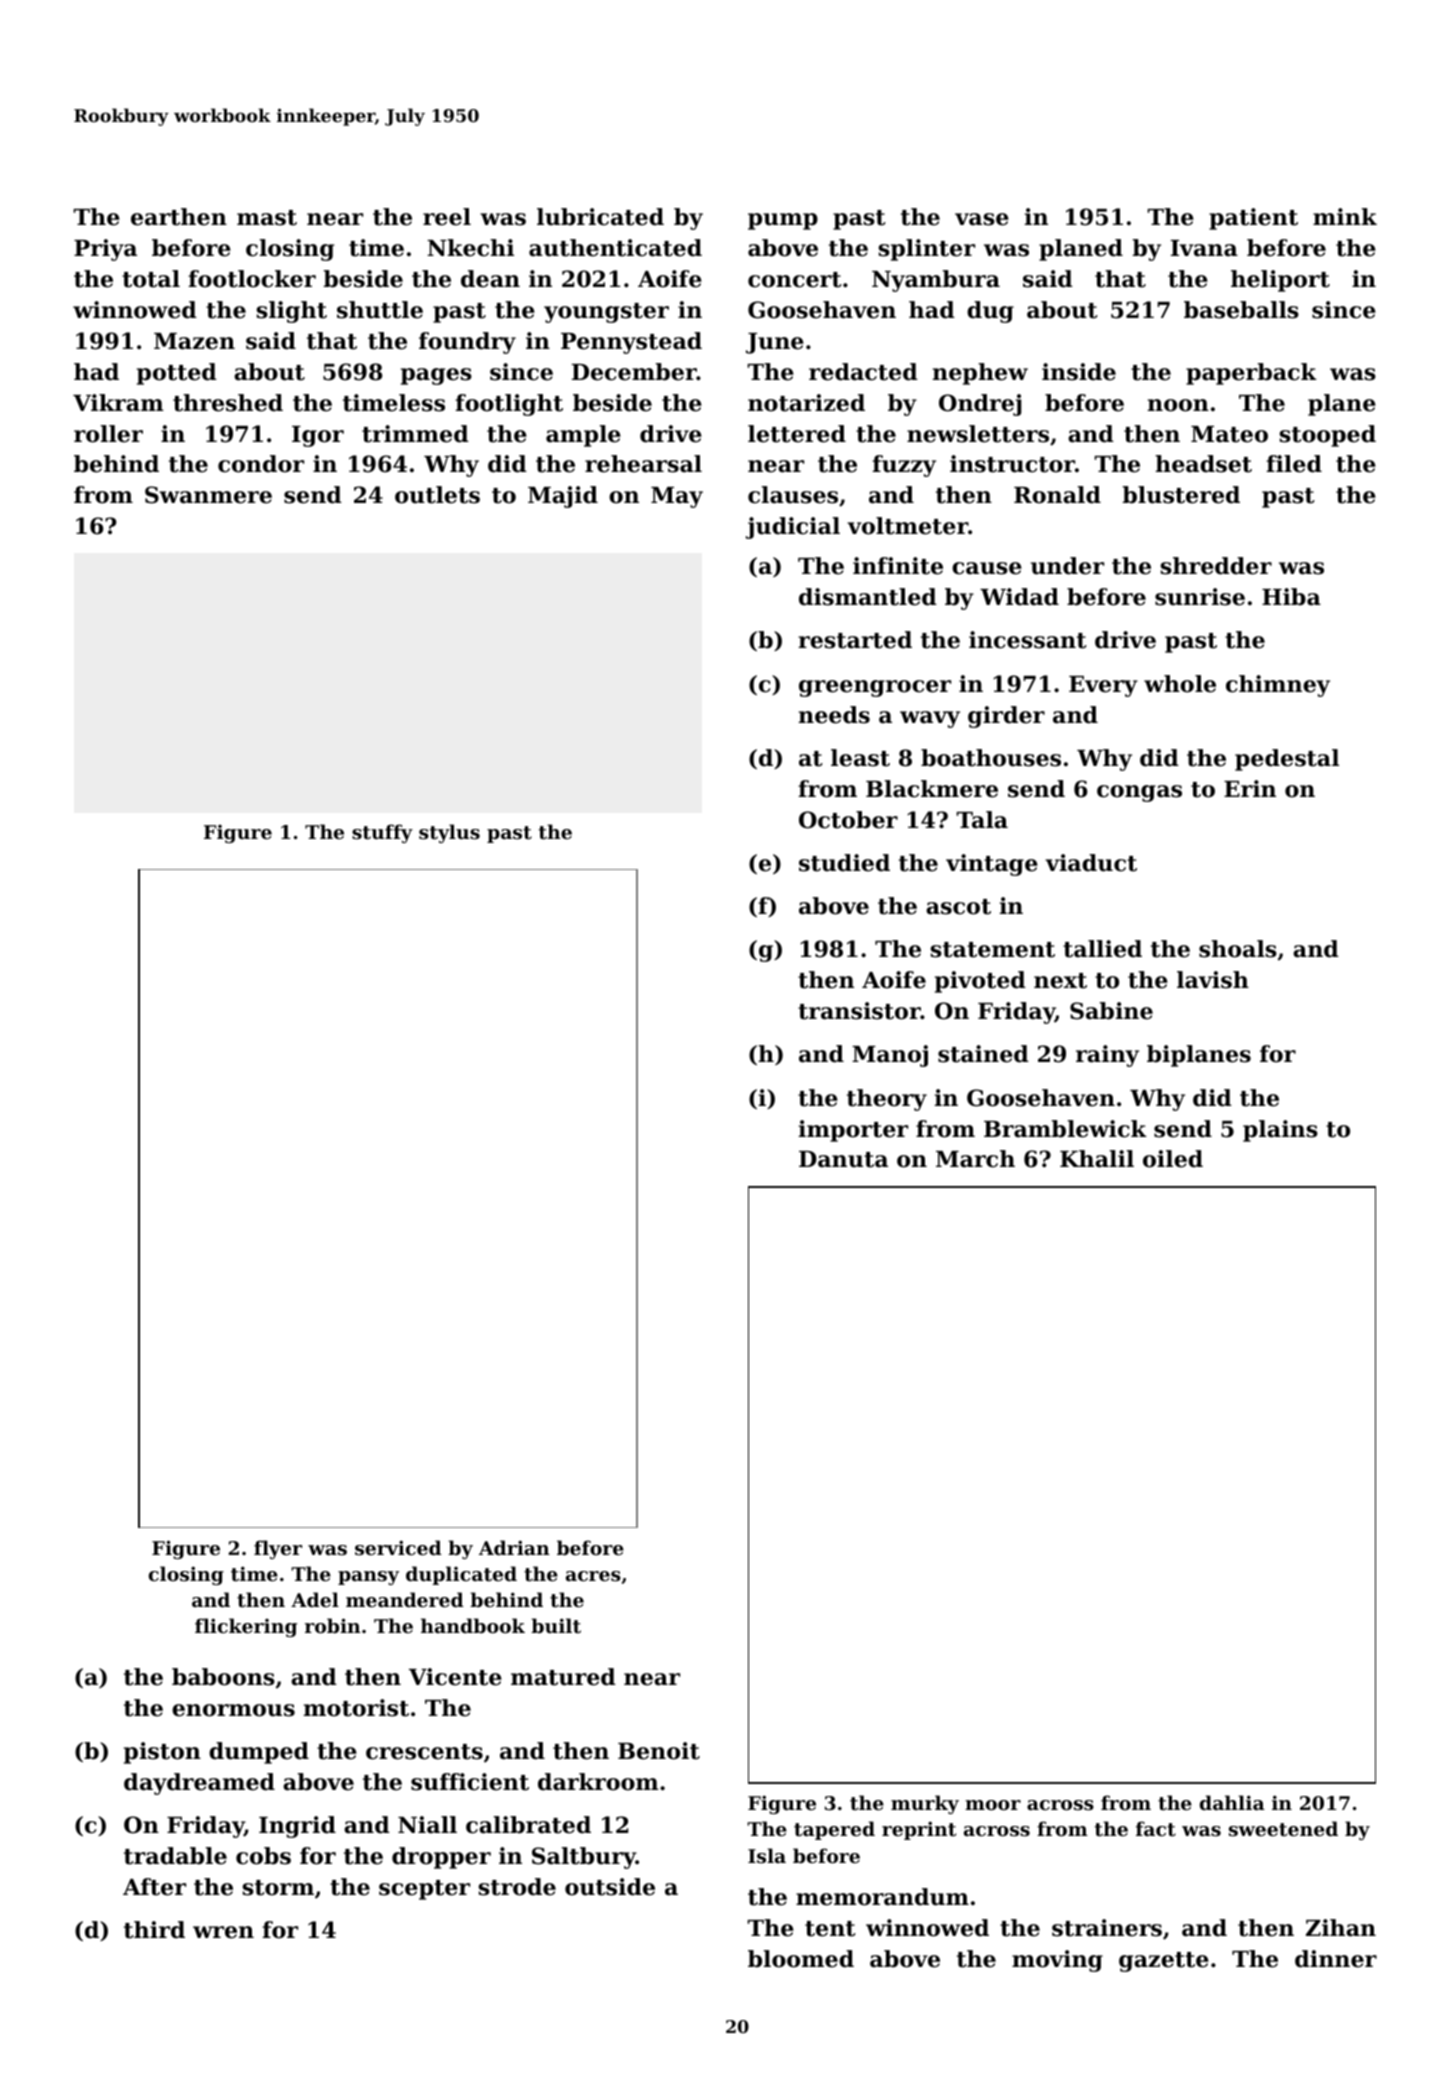 This page has height=2100, width=1450. What do you see at coordinates (834, 1830) in the page?
I see `tapered` at bounding box center [834, 1830].
